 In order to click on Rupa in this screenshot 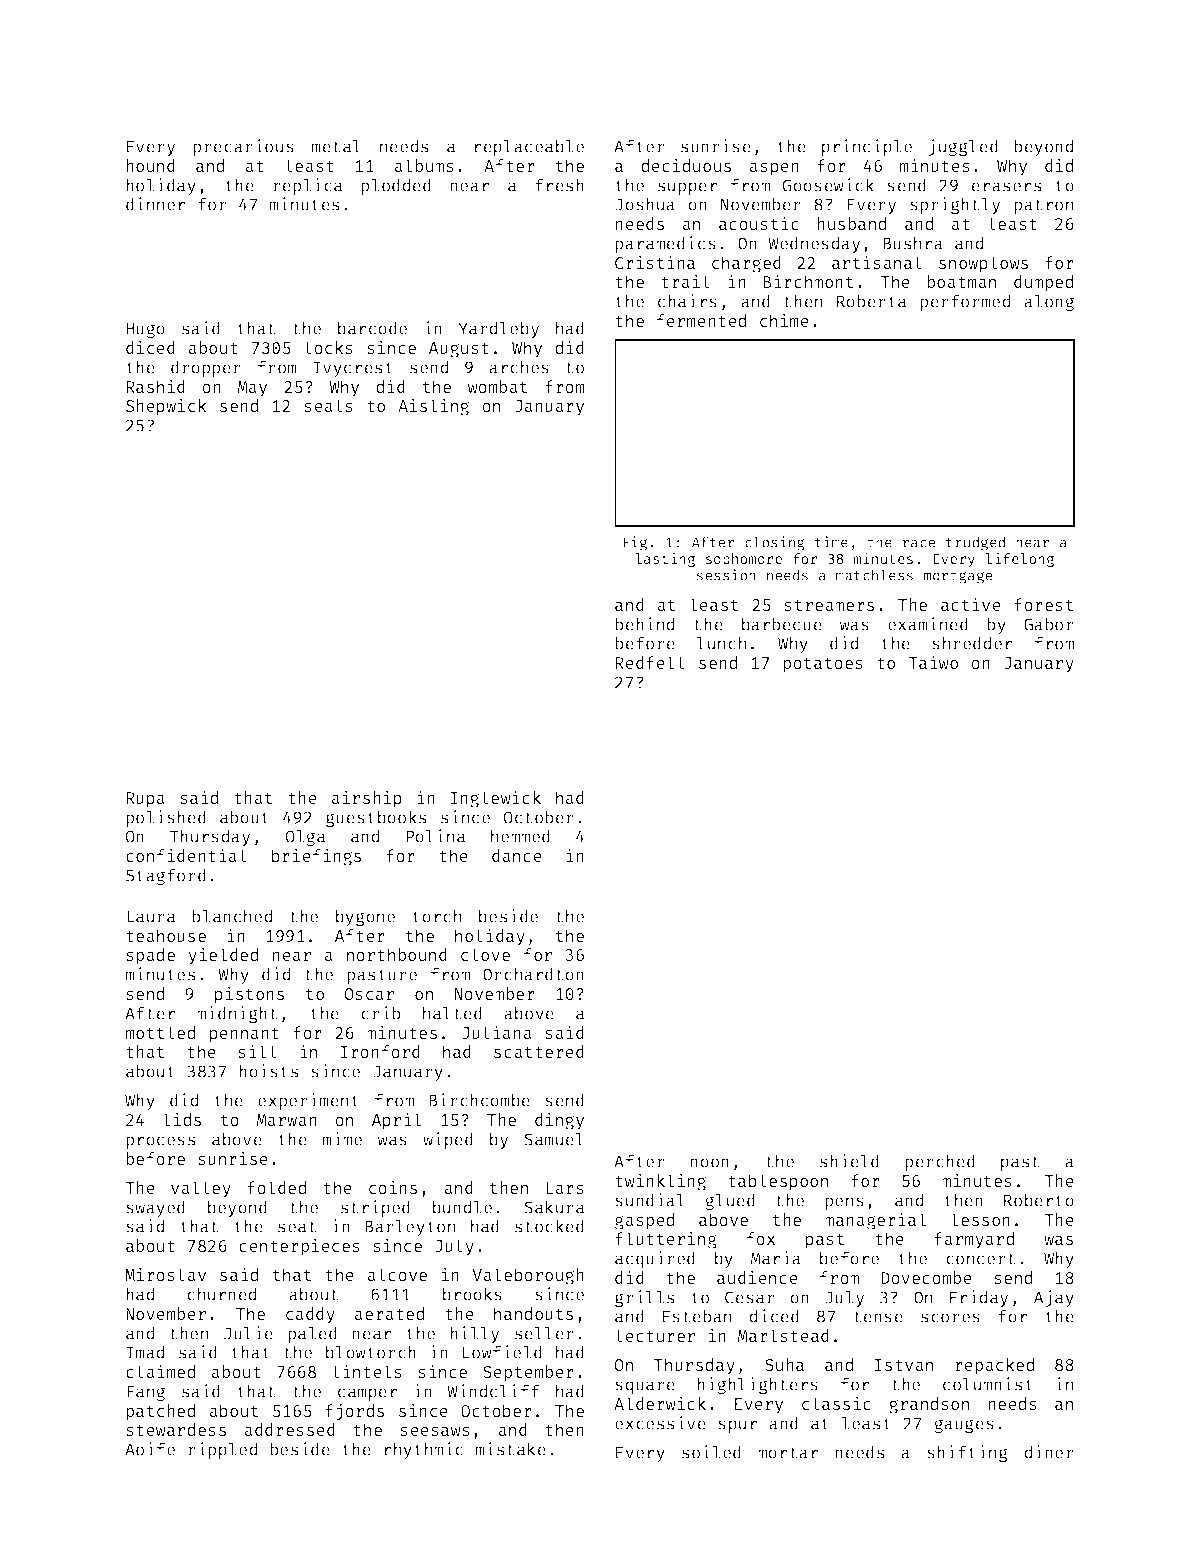, I will do `click(145, 800)`.
